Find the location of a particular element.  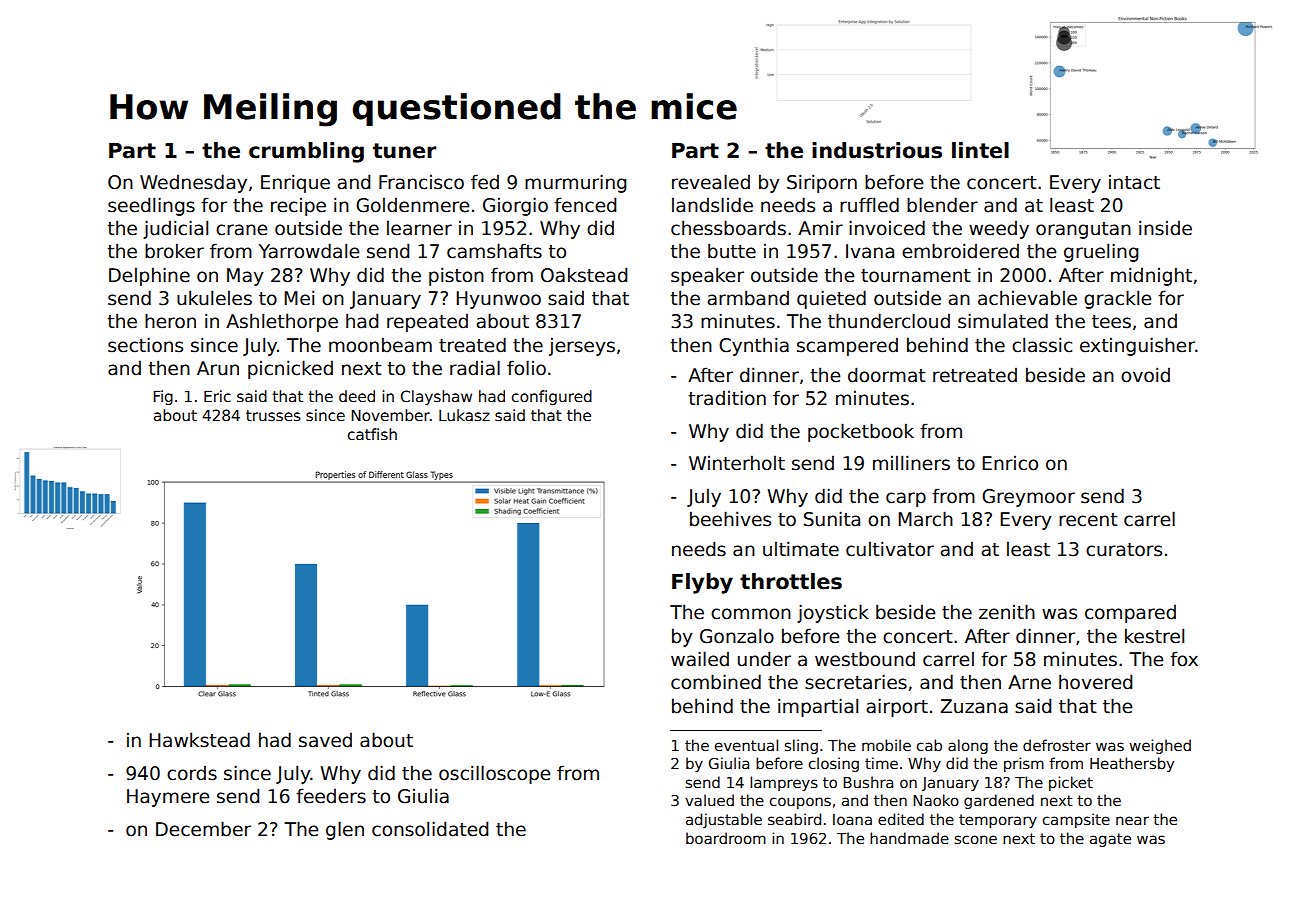

murmuring is located at coordinates (575, 183).
